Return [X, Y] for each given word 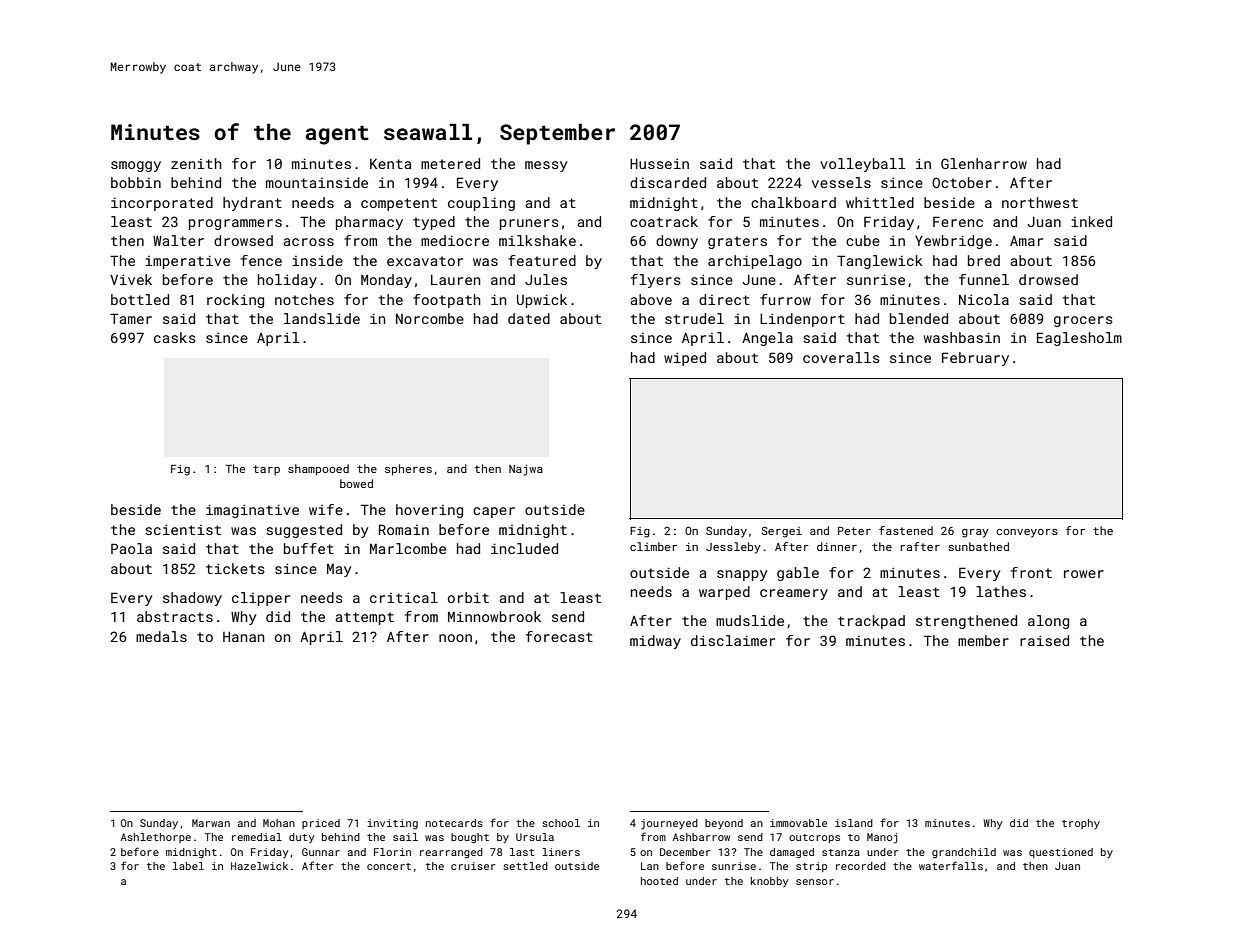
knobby [769, 882]
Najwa [526, 470]
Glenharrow [984, 163]
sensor [815, 882]
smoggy [136, 166]
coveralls [841, 357]
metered [450, 163]
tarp [266, 470]
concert [389, 866]
